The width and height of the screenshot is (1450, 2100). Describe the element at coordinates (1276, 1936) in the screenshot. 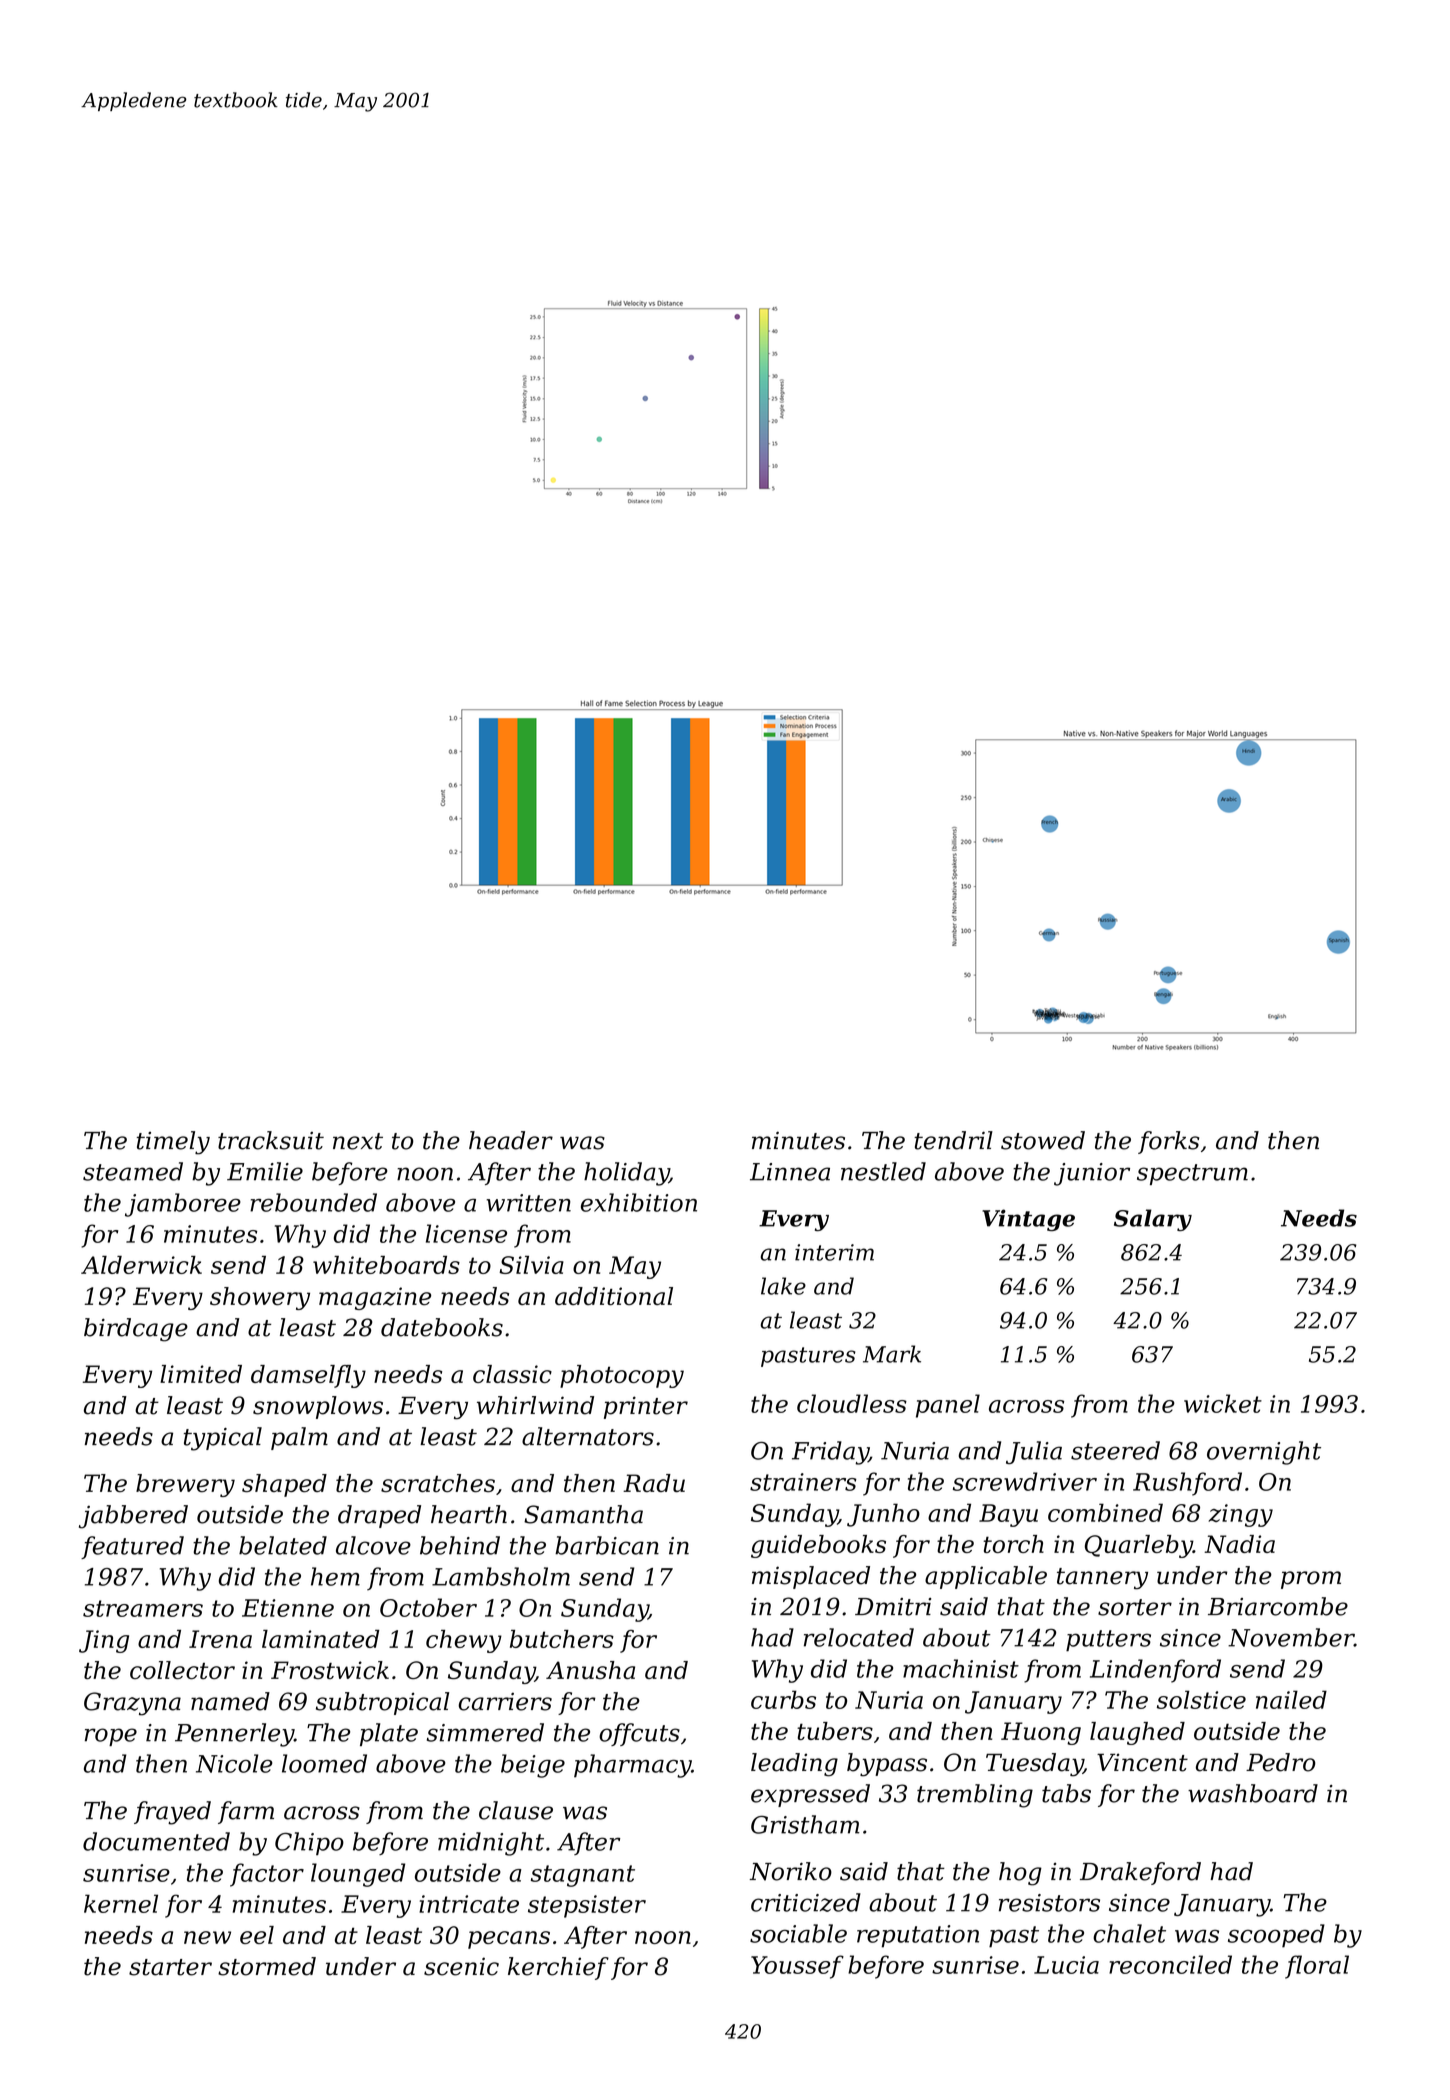

I see `scooped` at that location.
